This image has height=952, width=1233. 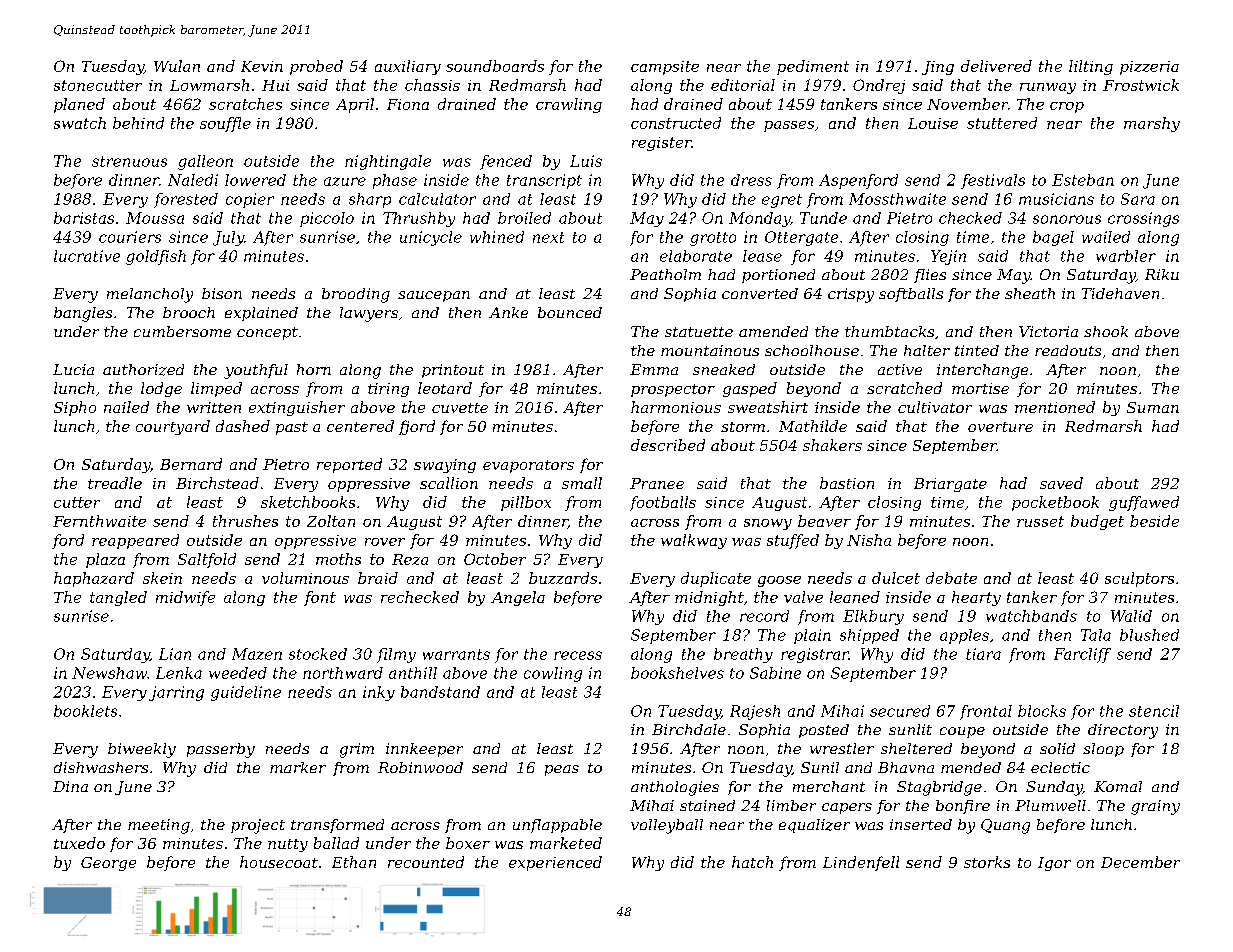 What do you see at coordinates (813, 67) in the image?
I see `pediment` at bounding box center [813, 67].
